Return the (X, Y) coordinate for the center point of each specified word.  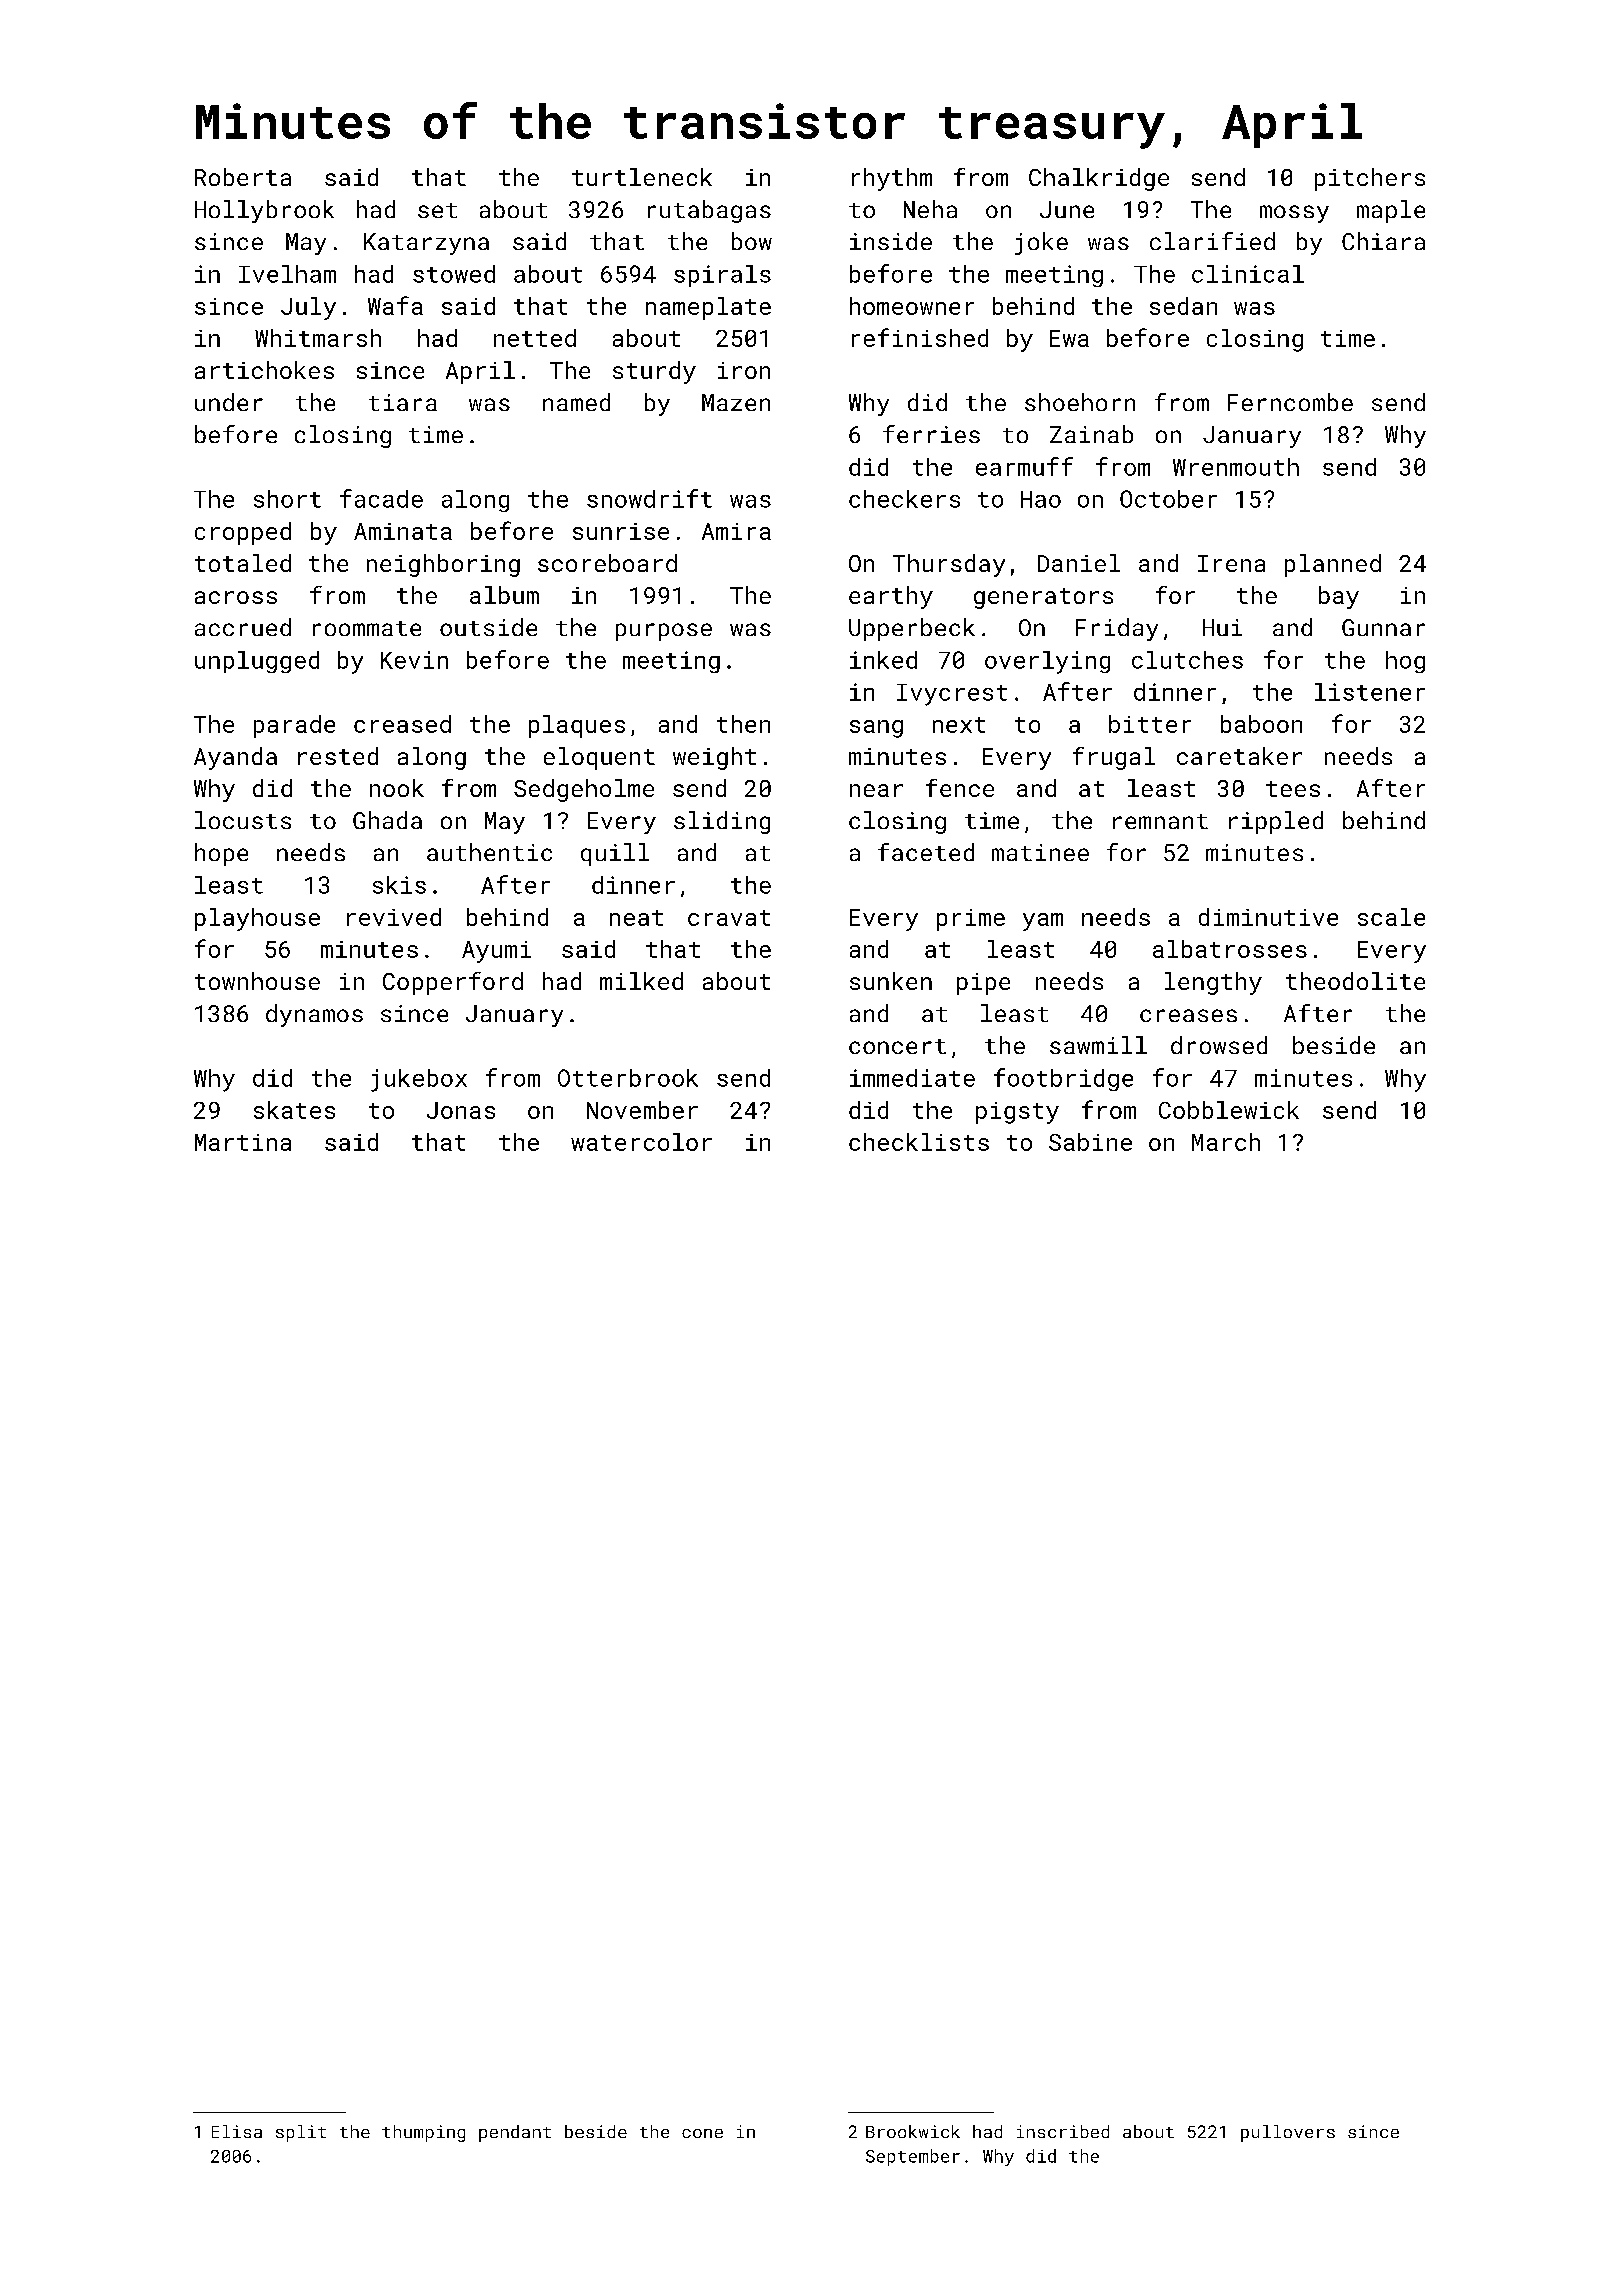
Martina (243, 1142)
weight (714, 758)
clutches (1187, 660)
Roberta (243, 177)
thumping (423, 2133)
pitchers (1370, 179)
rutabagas (709, 211)
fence (960, 788)
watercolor (641, 1142)
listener (1370, 692)
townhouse (257, 981)
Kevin (414, 660)
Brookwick (913, 2131)
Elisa (237, 2131)
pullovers (1288, 2133)
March (1226, 1142)
